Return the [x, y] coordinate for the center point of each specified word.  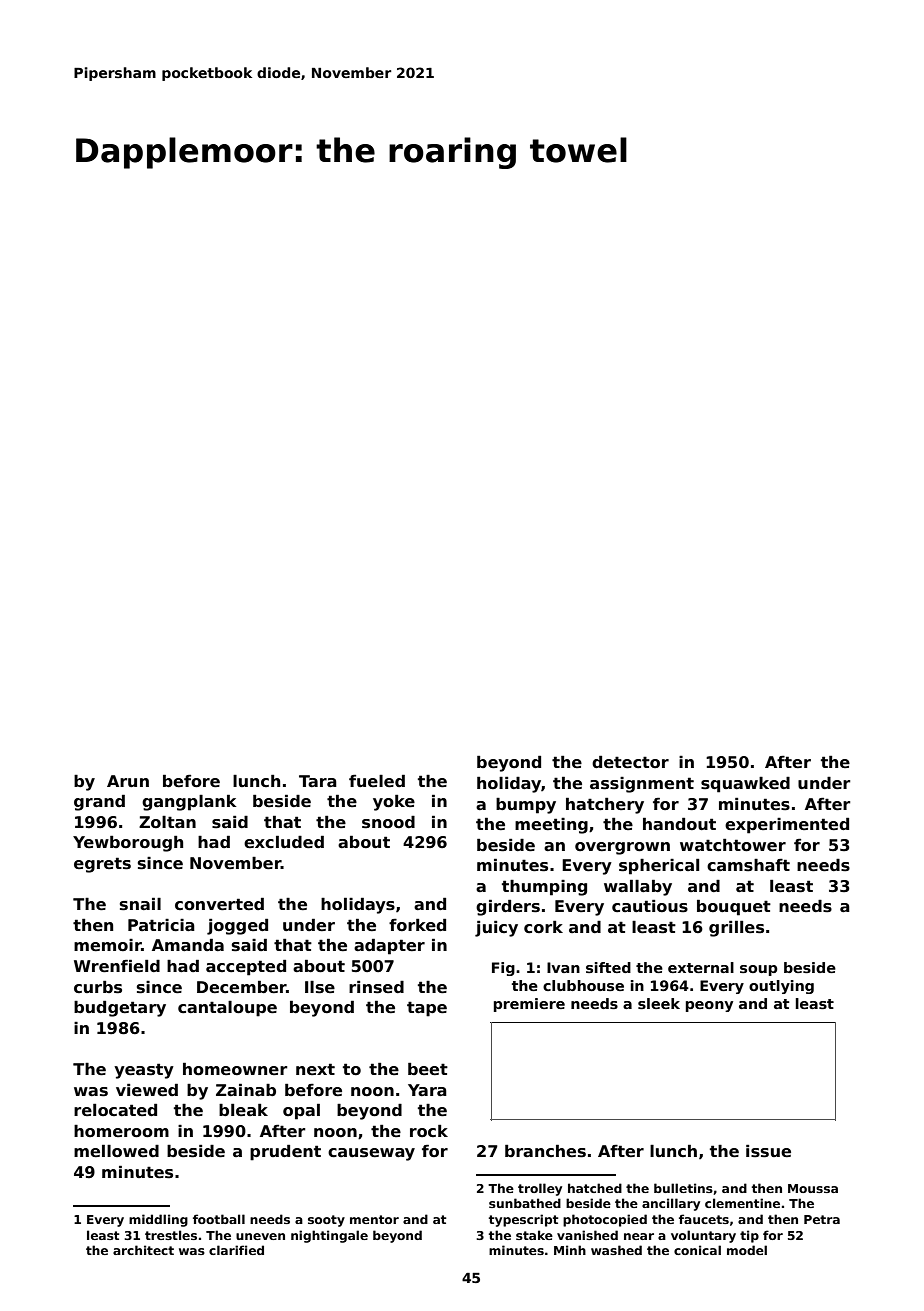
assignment [642, 785]
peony [709, 1006]
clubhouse [583, 985]
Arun [128, 781]
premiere [529, 1005]
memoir [108, 945]
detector [630, 762]
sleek [659, 1003]
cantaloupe [227, 1009]
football [219, 1219]
